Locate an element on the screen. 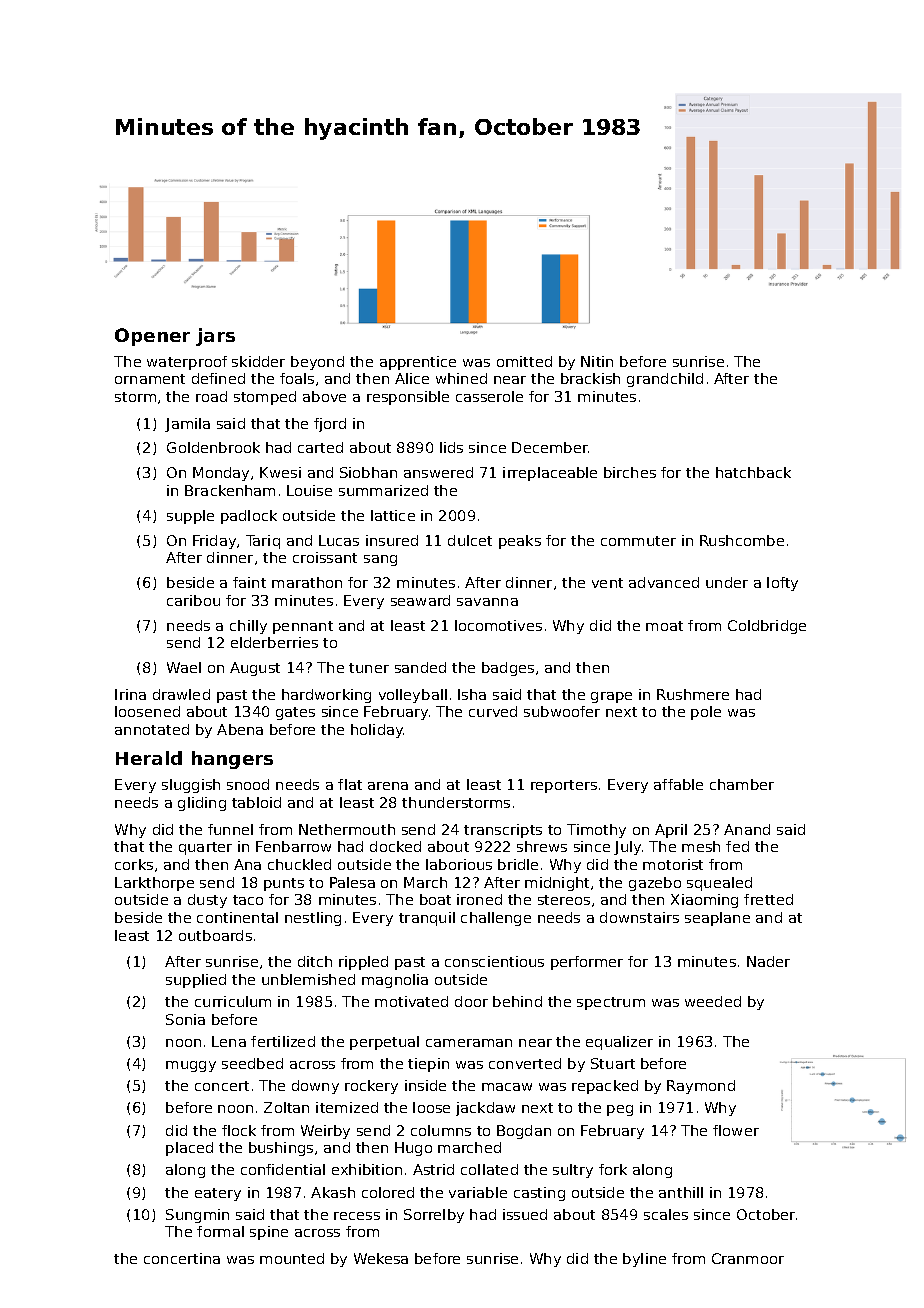 This screenshot has height=1308, width=924. lofty is located at coordinates (782, 584).
